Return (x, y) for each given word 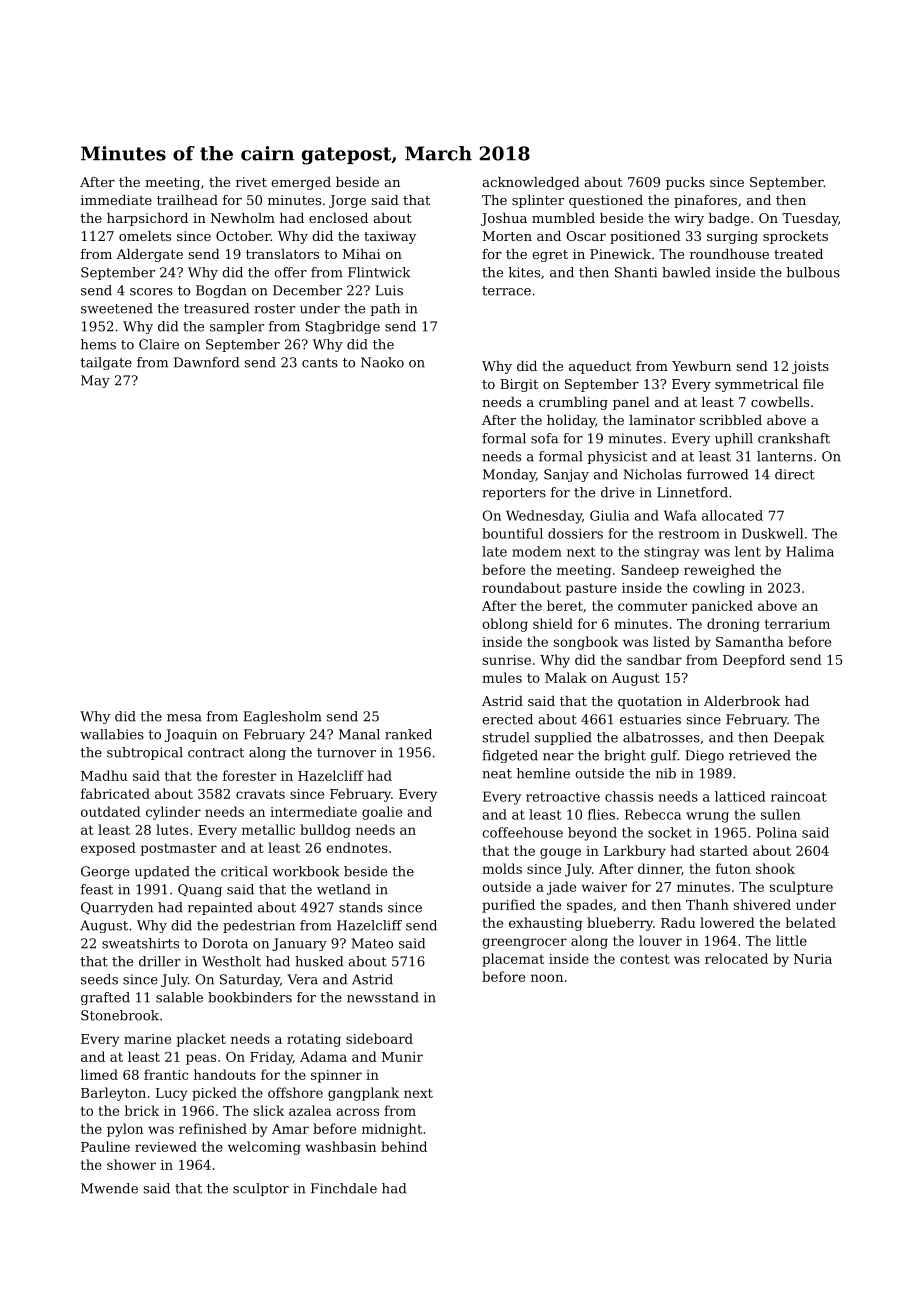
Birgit (519, 385)
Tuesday (810, 219)
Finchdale (344, 1188)
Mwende (109, 1188)
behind (404, 1146)
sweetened (117, 308)
